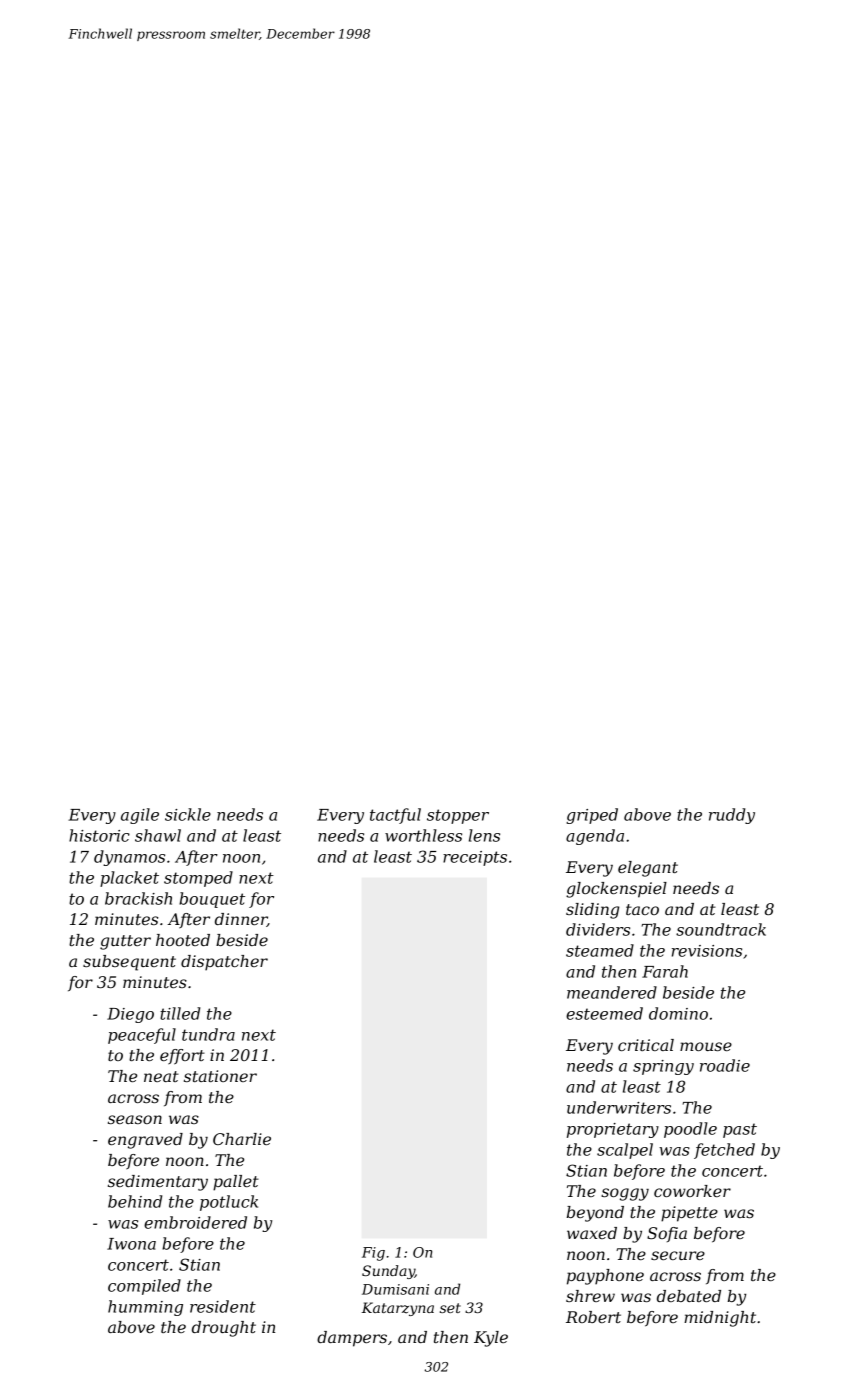  I want to click on midnight, so click(720, 1319).
